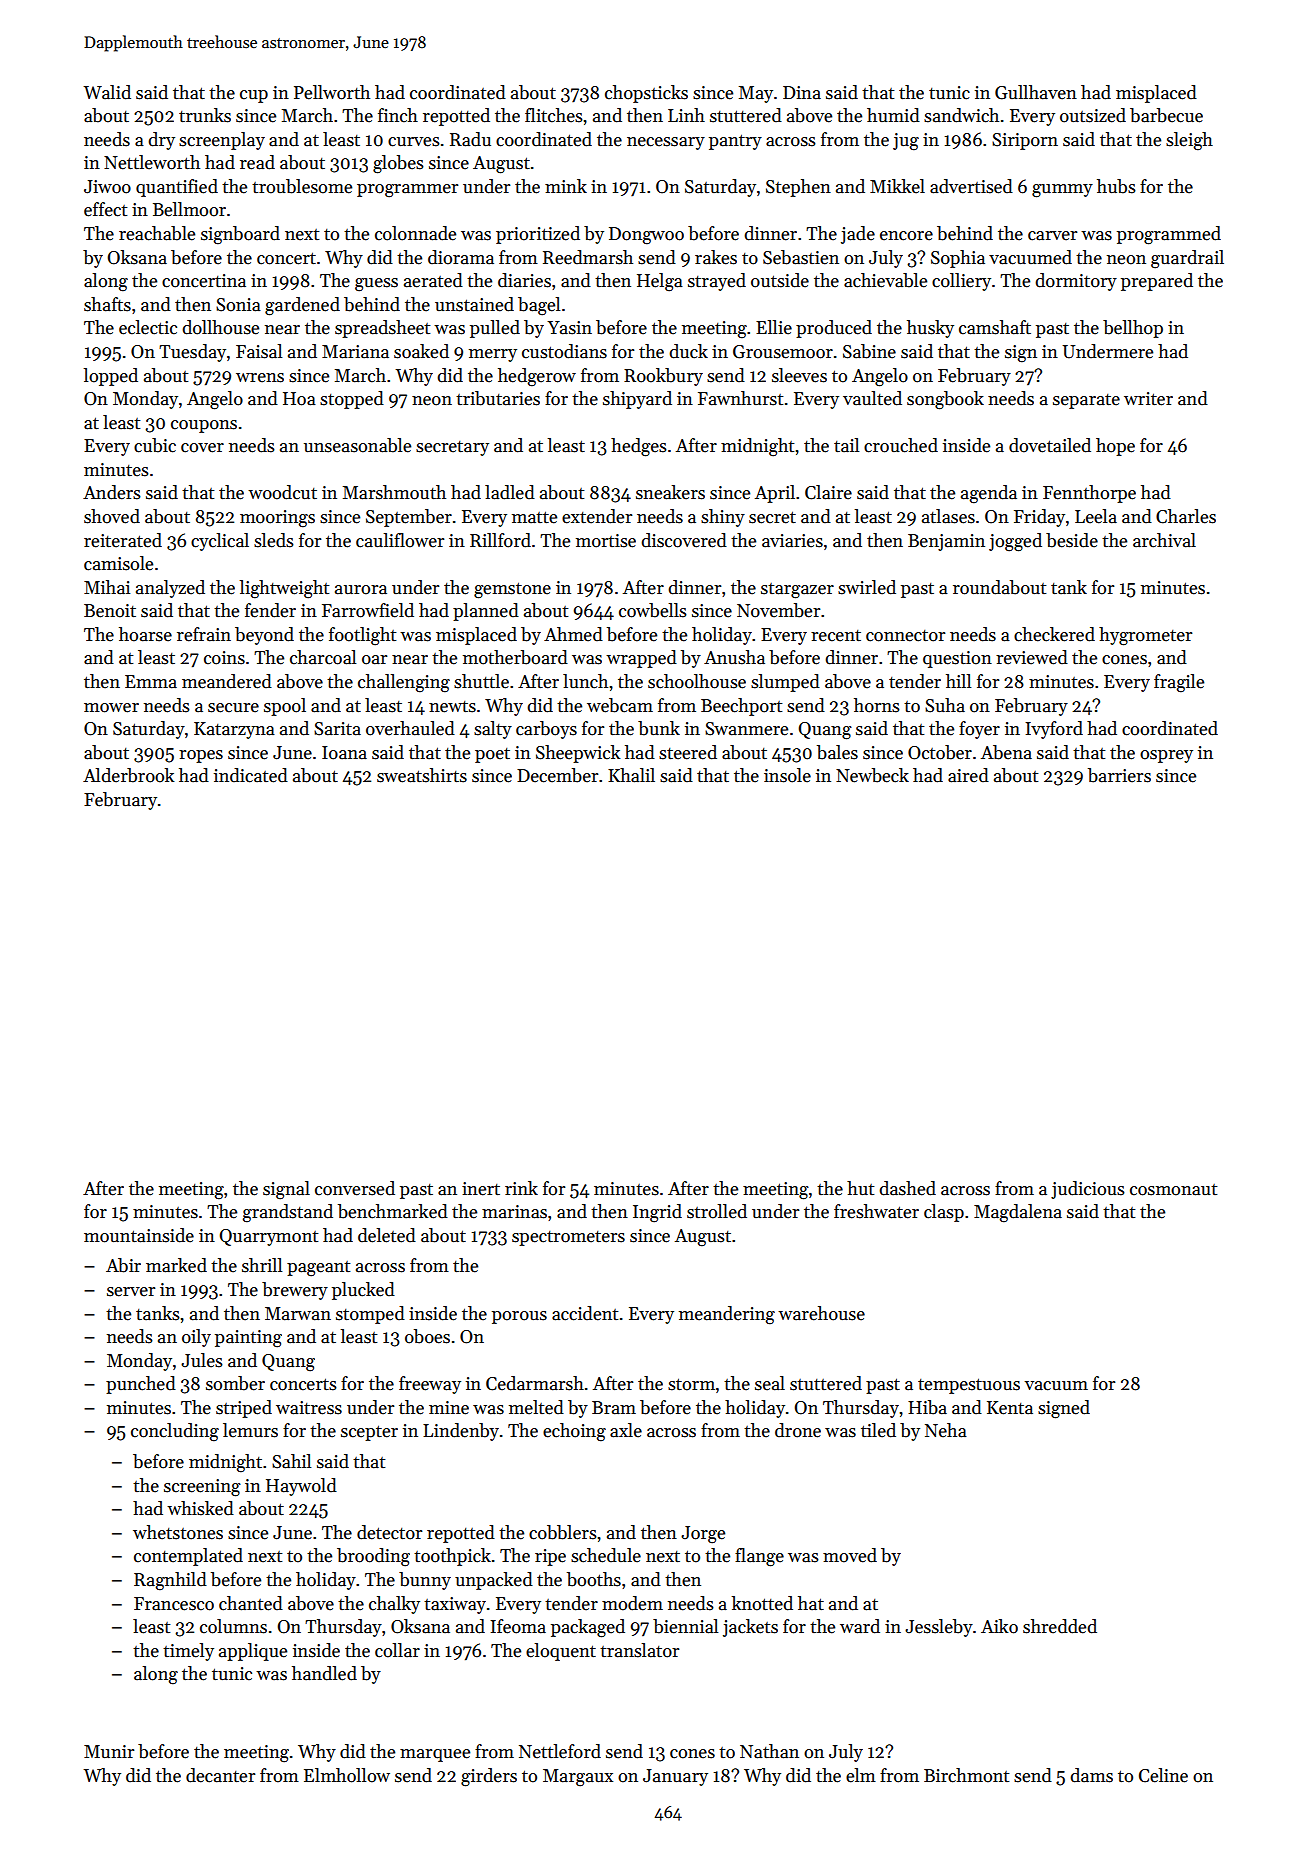  I want to click on Tuesday, so click(192, 353).
